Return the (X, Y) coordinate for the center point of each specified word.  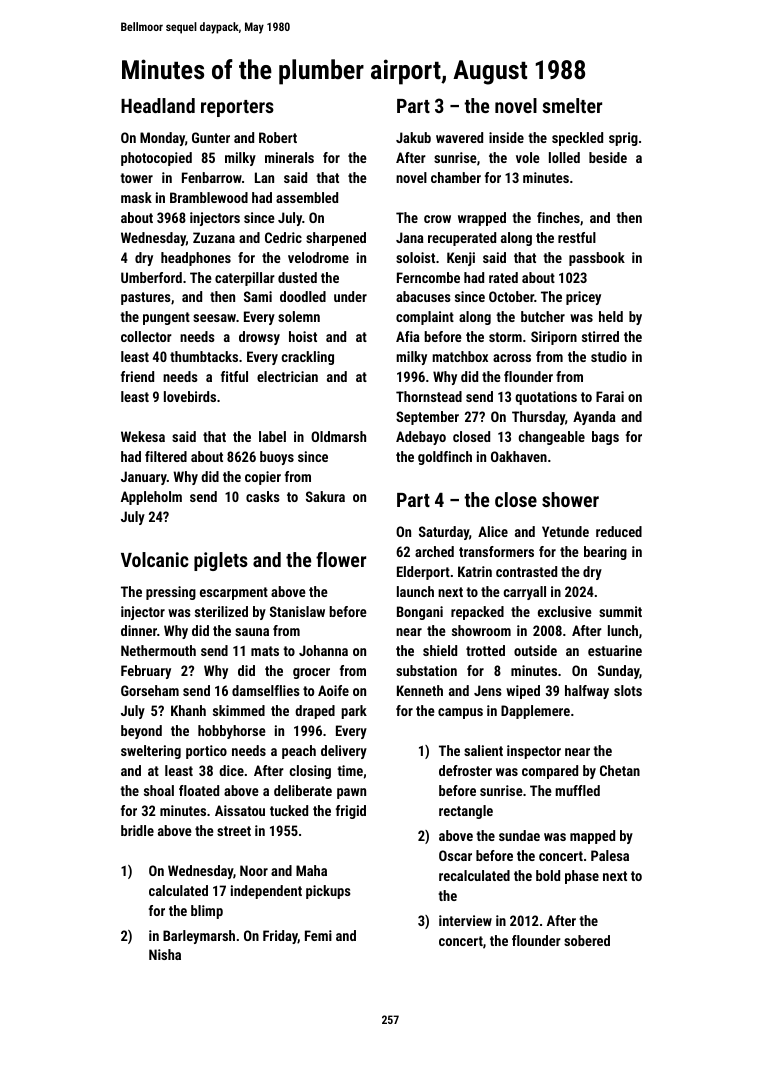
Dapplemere (535, 712)
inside (506, 137)
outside (535, 650)
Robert (278, 137)
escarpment (234, 593)
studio (609, 356)
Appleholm (151, 498)
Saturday (444, 533)
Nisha (165, 954)
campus (460, 713)
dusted (297, 277)
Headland (158, 105)
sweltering (151, 752)
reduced (619, 531)
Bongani (420, 613)
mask (136, 197)
